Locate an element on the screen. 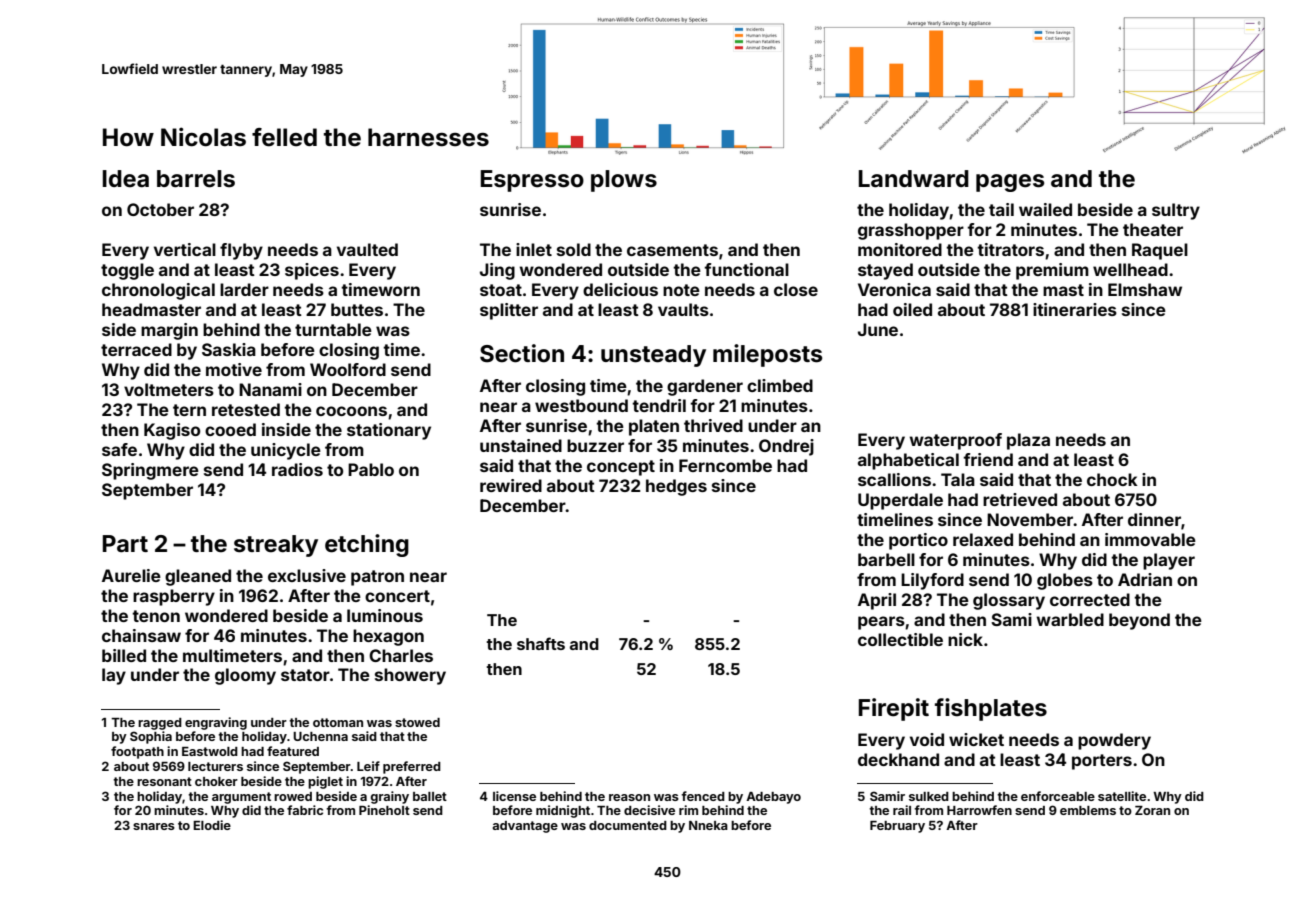 The image size is (1308, 924). flyby is located at coordinates (241, 251).
